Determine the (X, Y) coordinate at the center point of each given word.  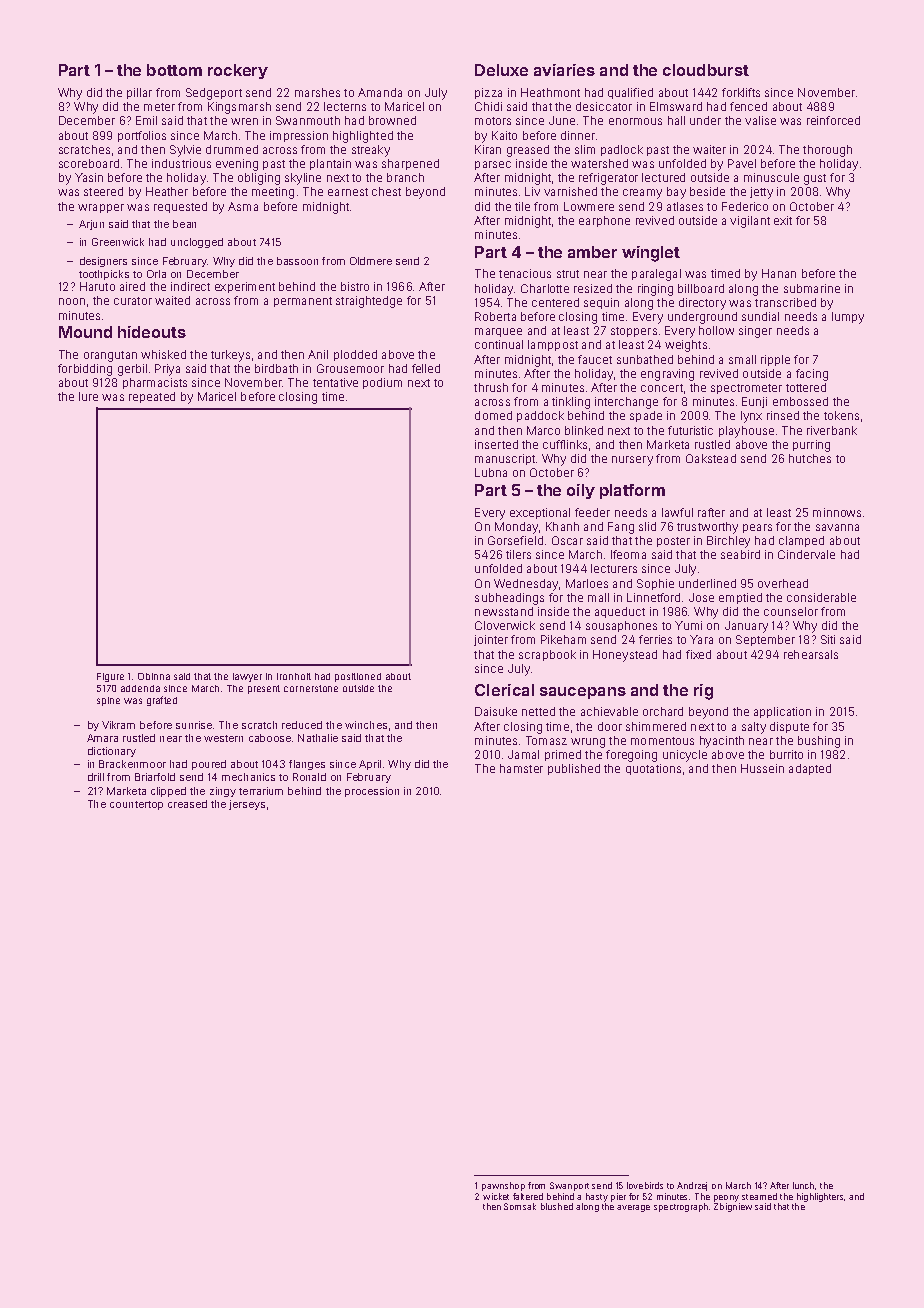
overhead (783, 583)
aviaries (564, 70)
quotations (653, 769)
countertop (136, 805)
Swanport (569, 1186)
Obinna (154, 676)
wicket (496, 1196)
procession (372, 792)
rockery (238, 71)
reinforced (833, 120)
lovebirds (645, 1185)
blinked (584, 430)
